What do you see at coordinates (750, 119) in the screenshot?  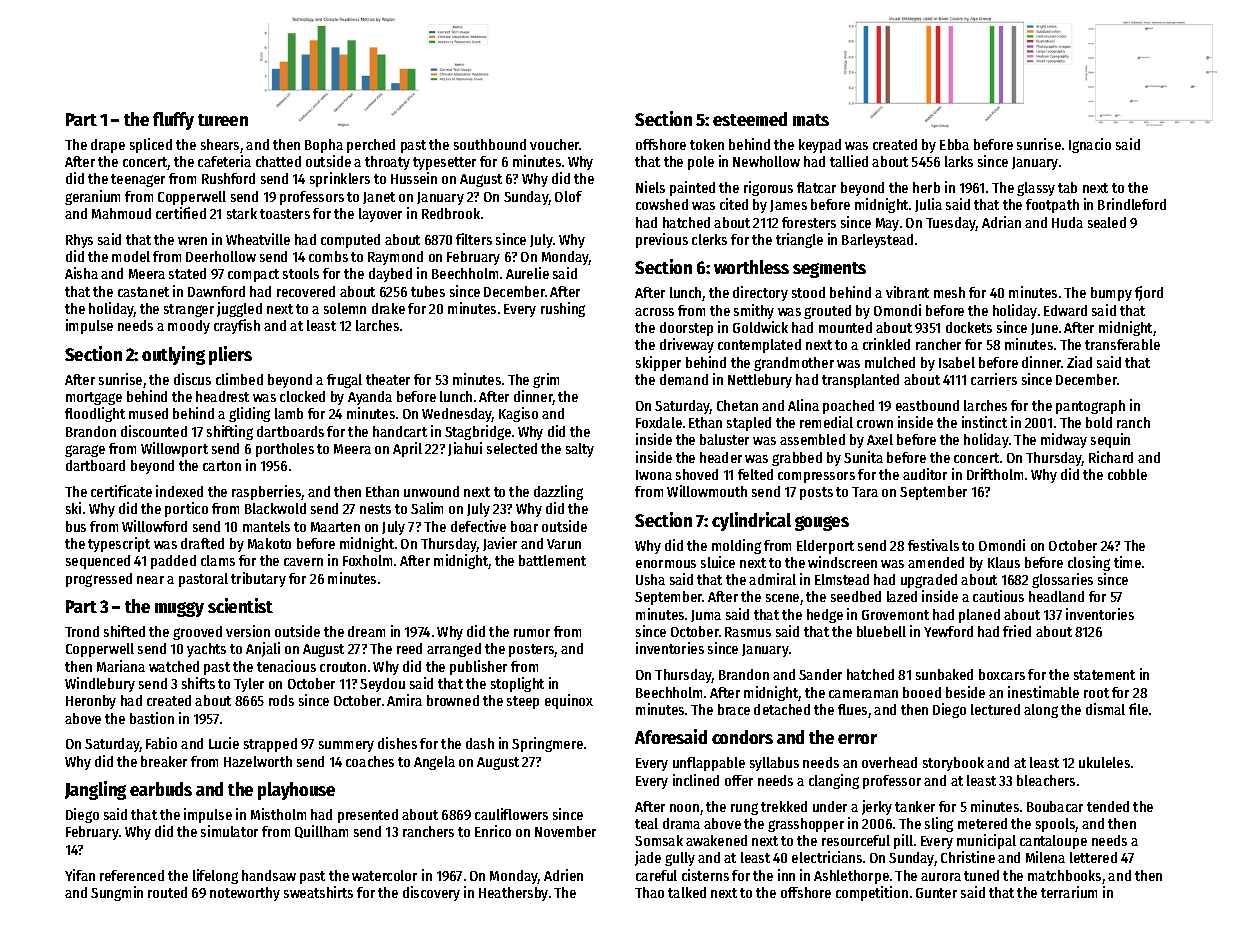 I see `esteemed` at bounding box center [750, 119].
